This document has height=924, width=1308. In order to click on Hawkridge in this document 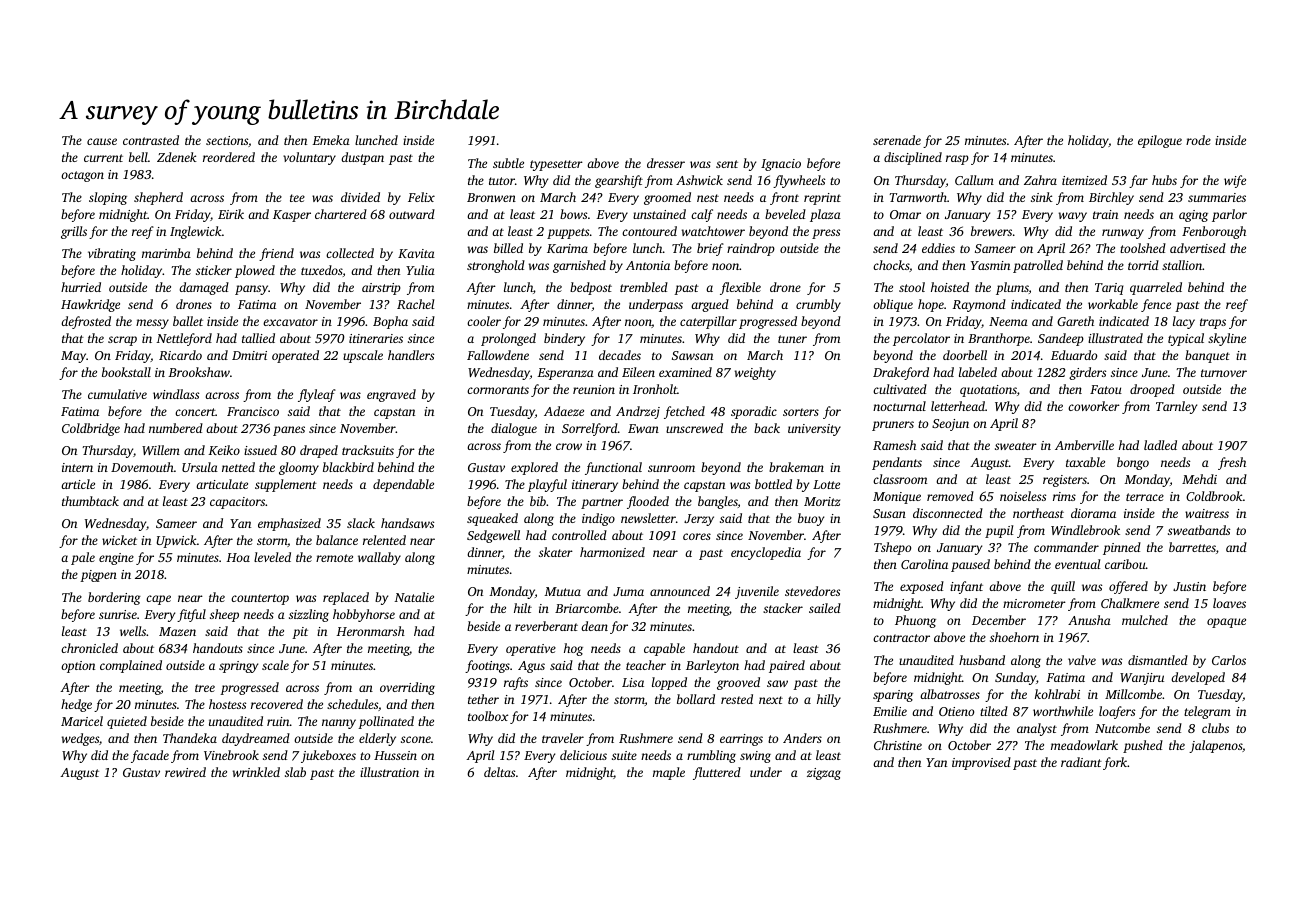, I will do `click(90, 305)`.
